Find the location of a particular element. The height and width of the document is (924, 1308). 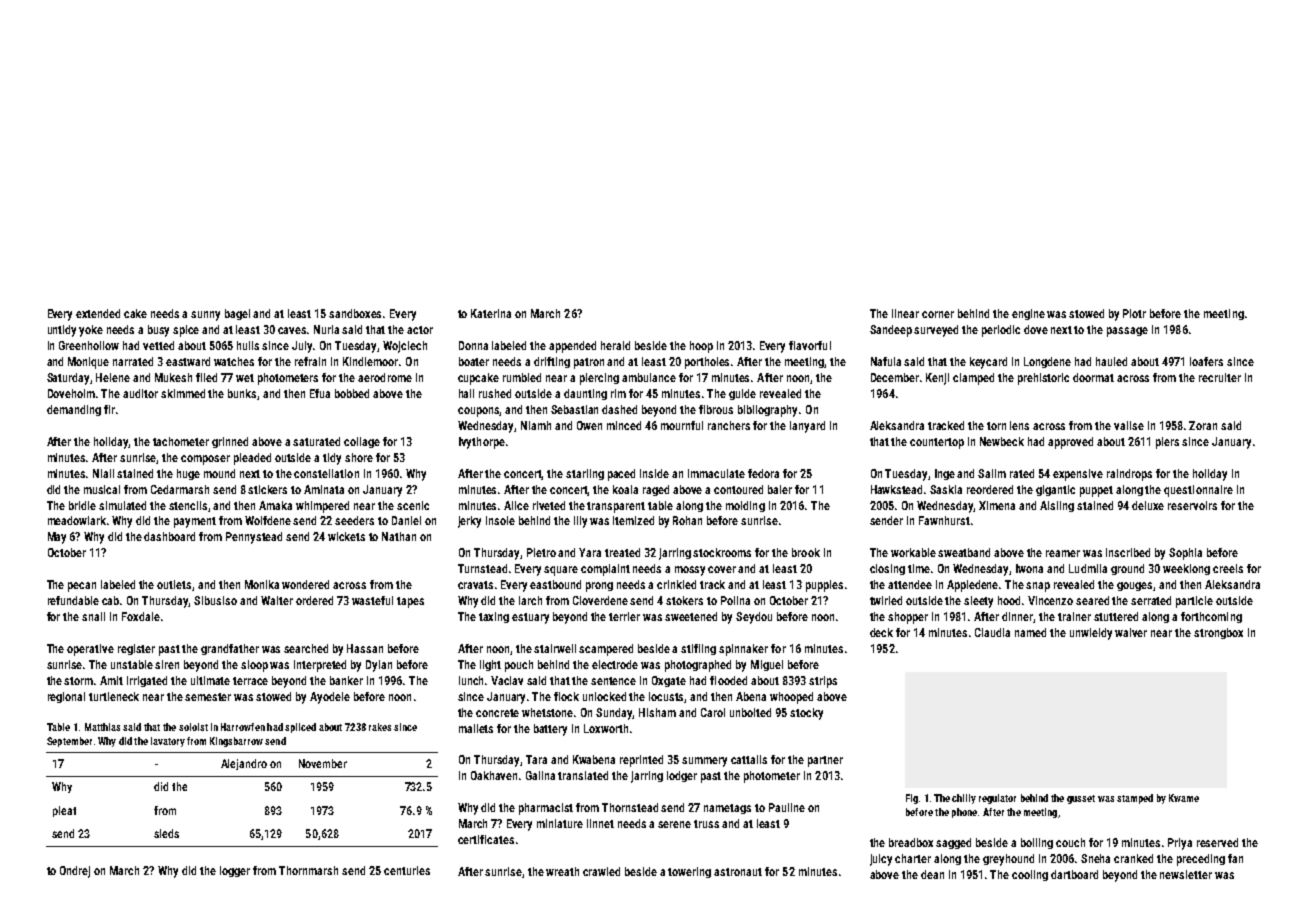

unbolted is located at coordinates (750, 712).
